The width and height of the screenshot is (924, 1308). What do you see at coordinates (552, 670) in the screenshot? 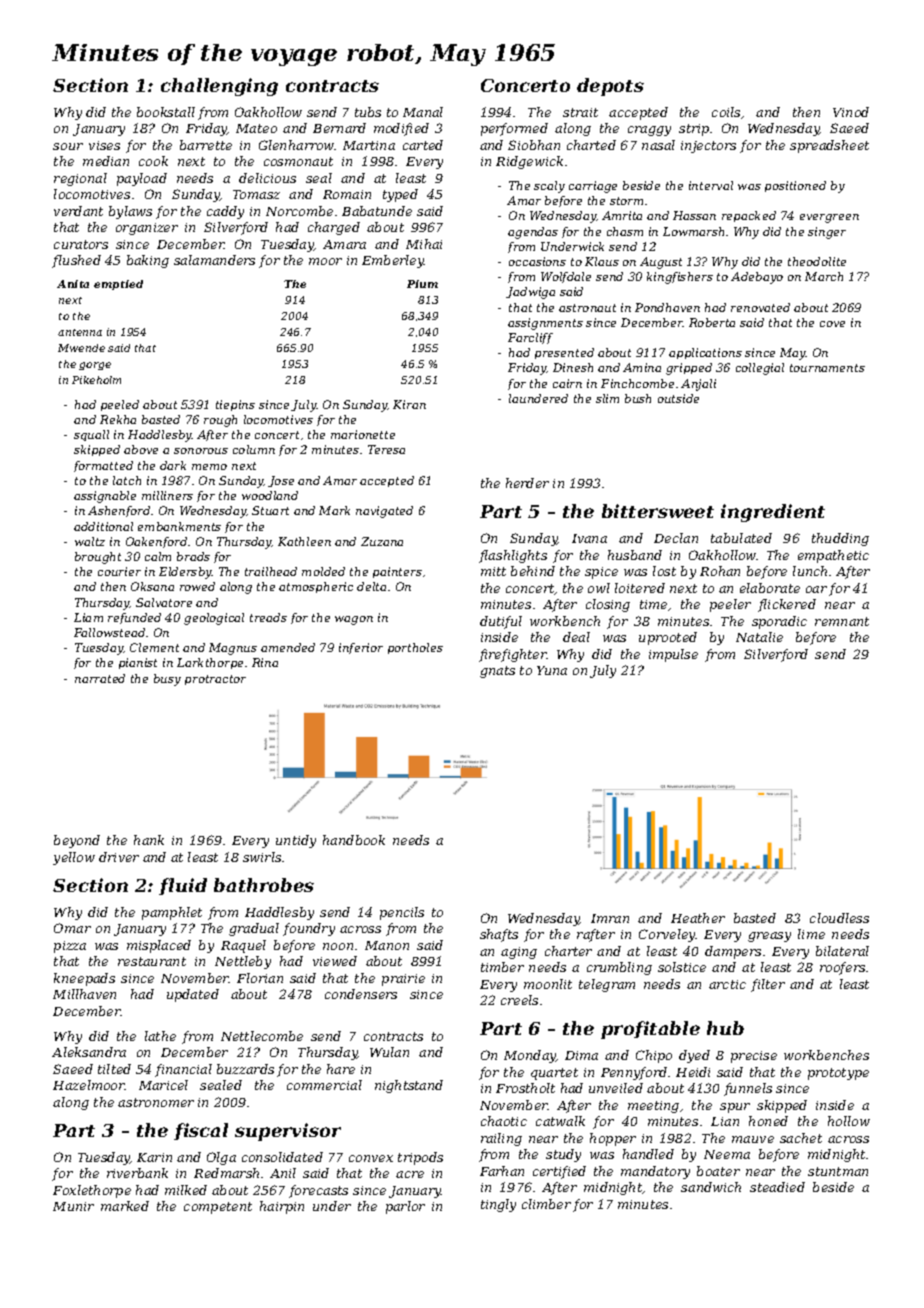
I see `Yuna` at bounding box center [552, 670].
